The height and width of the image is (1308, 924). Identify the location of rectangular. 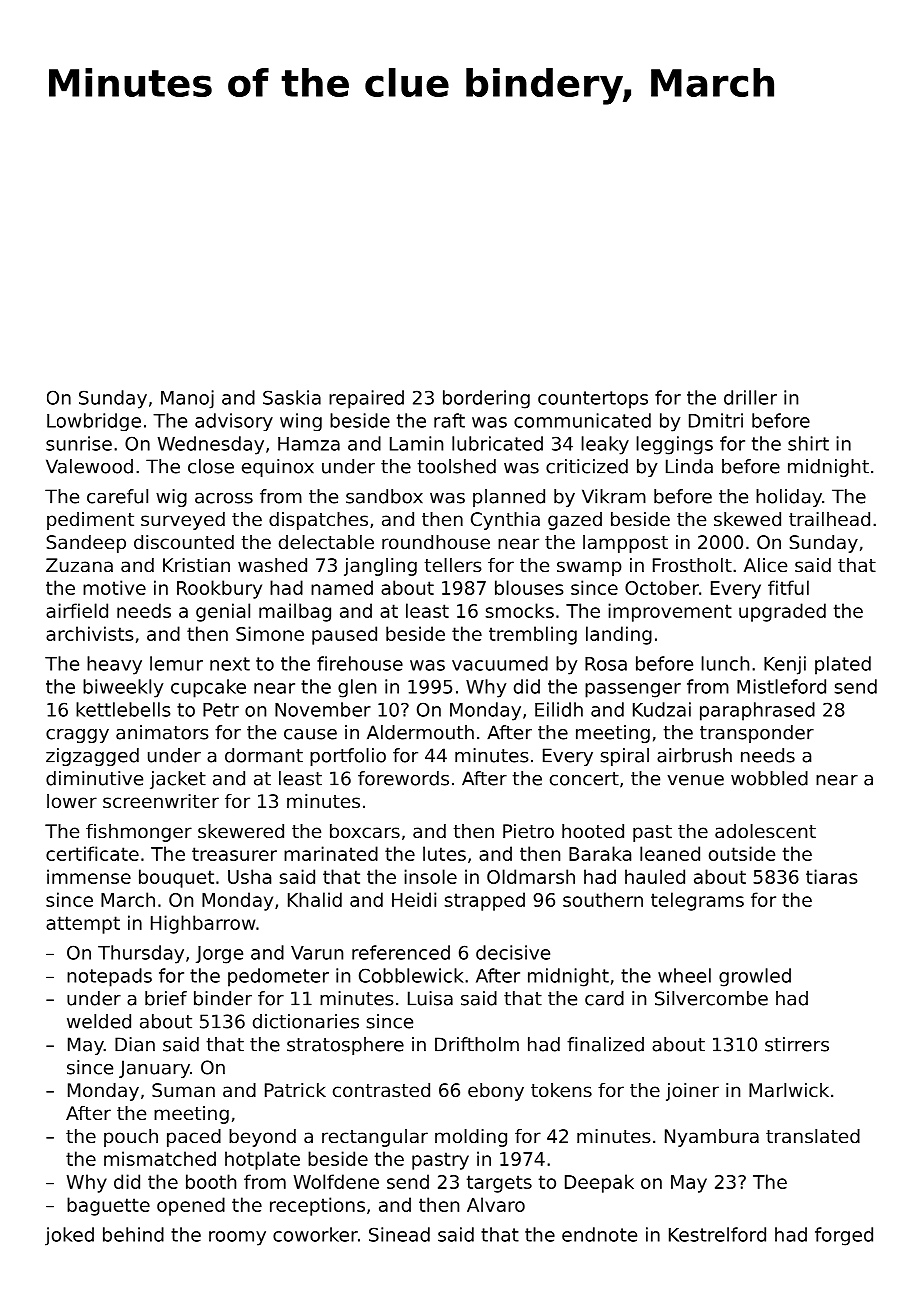
(375, 1138).
